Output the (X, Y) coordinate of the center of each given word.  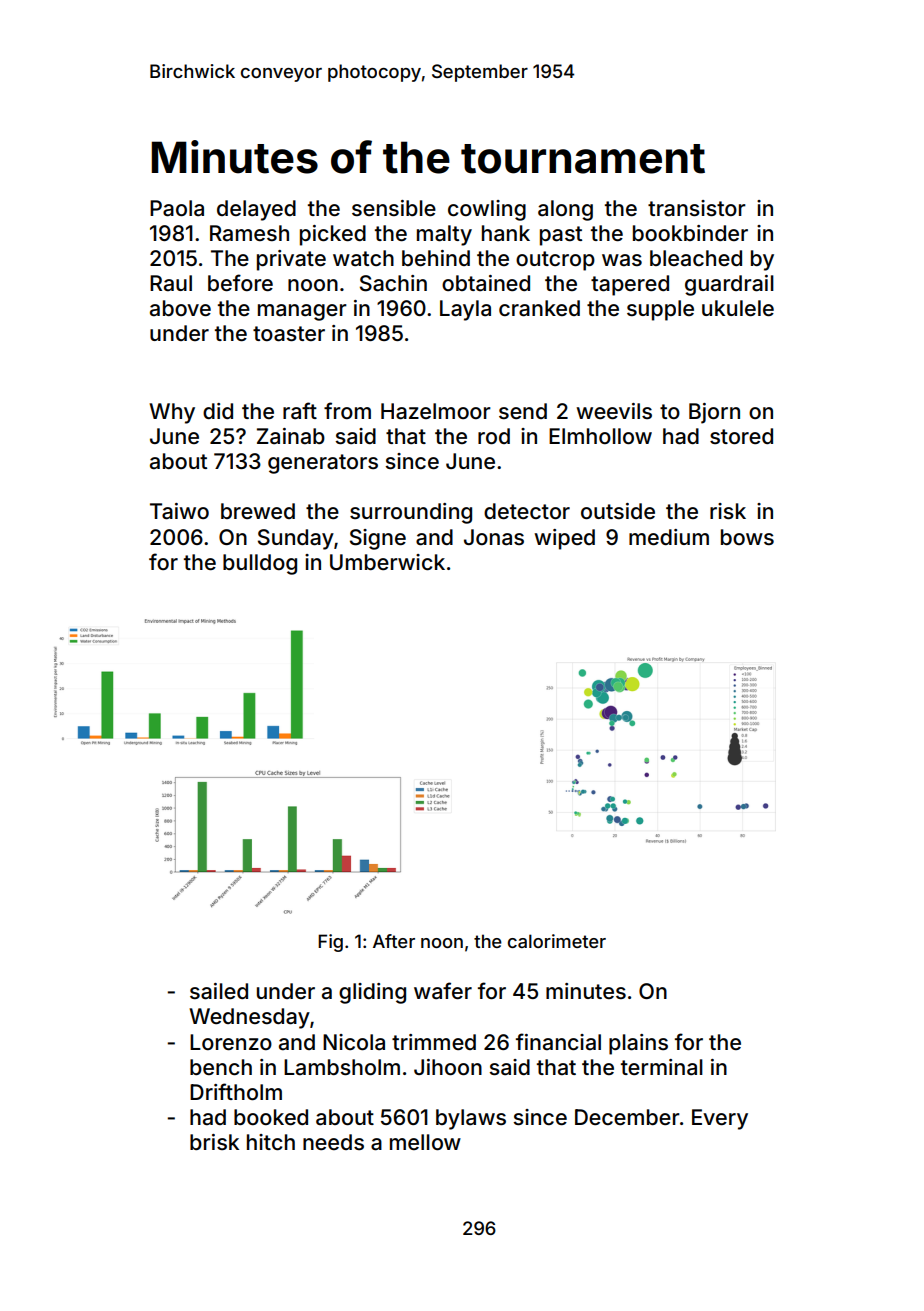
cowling (487, 210)
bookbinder (690, 233)
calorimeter (557, 941)
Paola (177, 208)
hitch (271, 1142)
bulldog (260, 564)
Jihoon (448, 1067)
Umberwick (387, 562)
